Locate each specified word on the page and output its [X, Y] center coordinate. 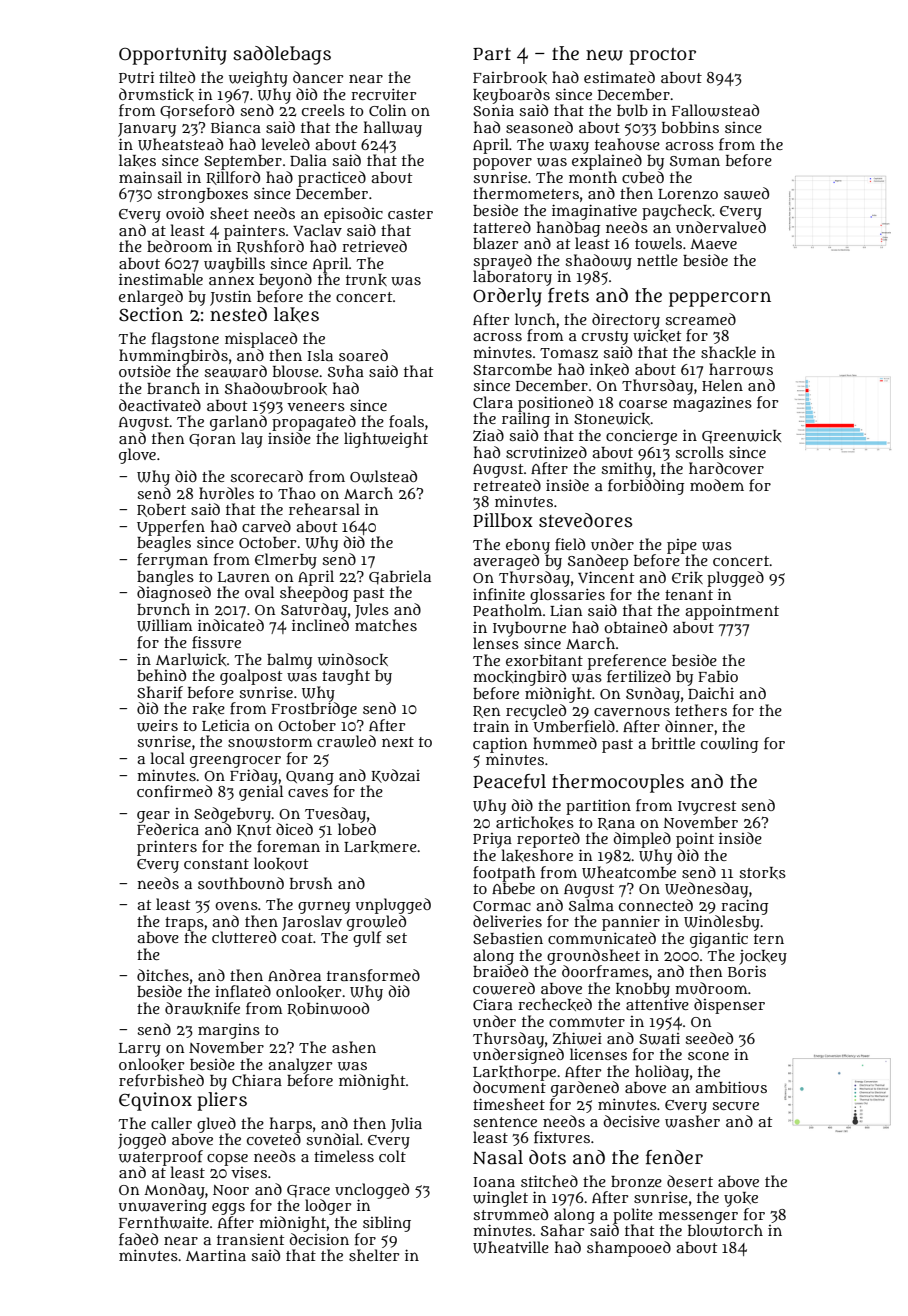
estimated [619, 77]
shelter [374, 1255]
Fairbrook [510, 78]
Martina [216, 1255]
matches [386, 625]
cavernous [632, 711]
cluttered [244, 937]
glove [137, 456]
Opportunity [173, 55]
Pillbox [503, 520]
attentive [657, 1004]
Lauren [244, 577]
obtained [635, 627]
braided [500, 971]
